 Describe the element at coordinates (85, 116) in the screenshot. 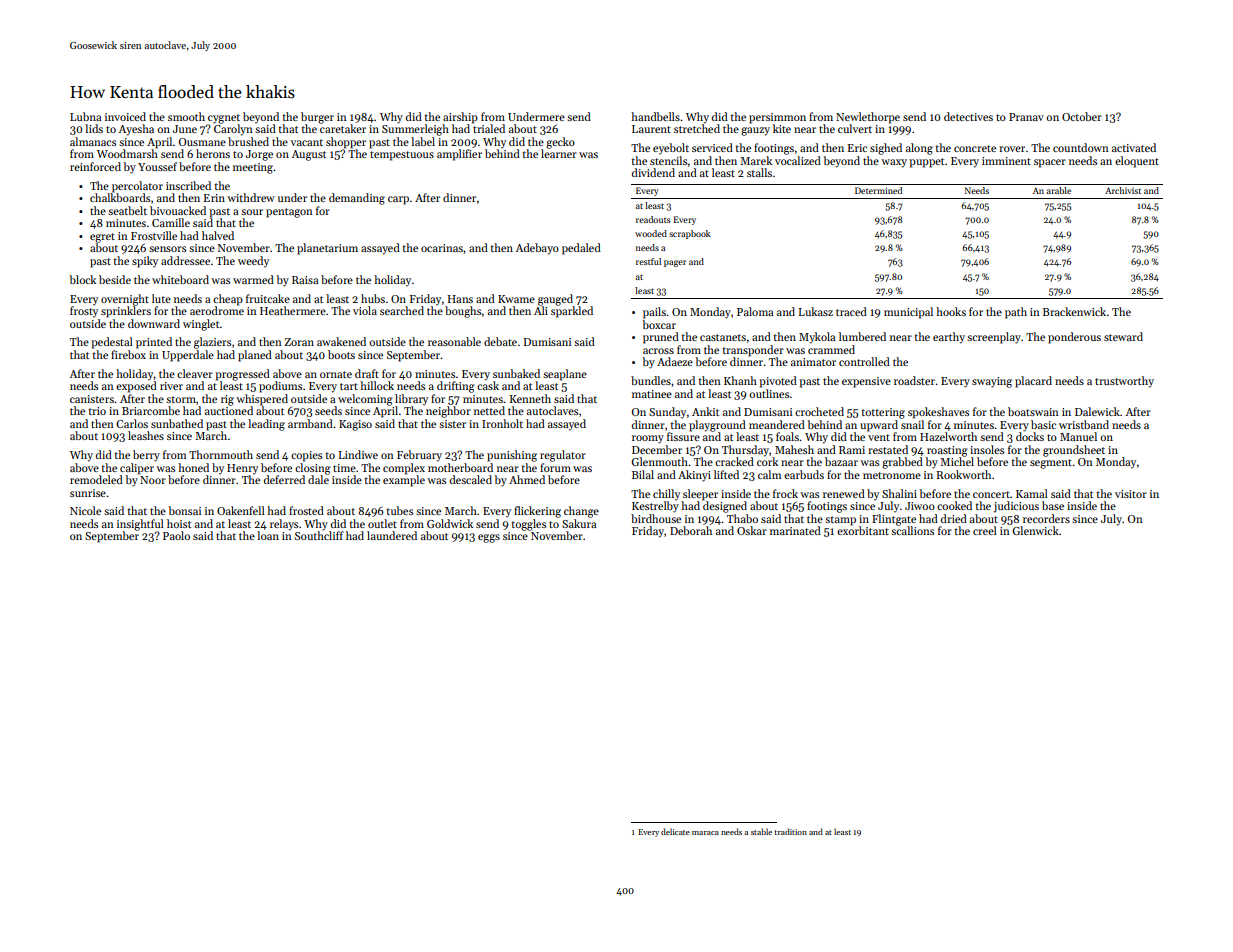

I see `Lubna` at that location.
